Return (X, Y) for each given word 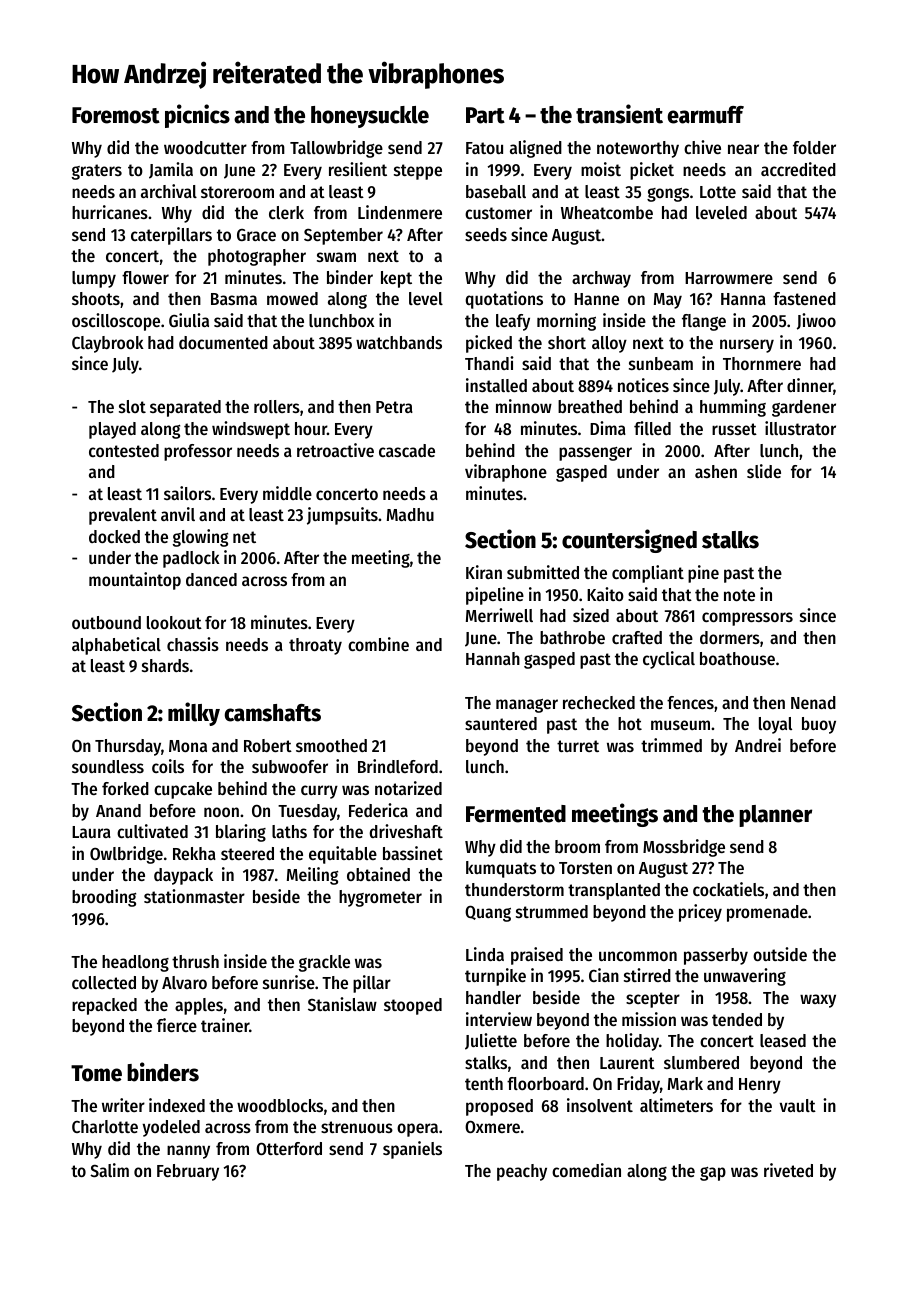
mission (649, 1019)
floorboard (545, 1083)
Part (485, 115)
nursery (747, 346)
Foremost (116, 115)
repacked (104, 1006)
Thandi (489, 363)
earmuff (706, 115)
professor (198, 452)
